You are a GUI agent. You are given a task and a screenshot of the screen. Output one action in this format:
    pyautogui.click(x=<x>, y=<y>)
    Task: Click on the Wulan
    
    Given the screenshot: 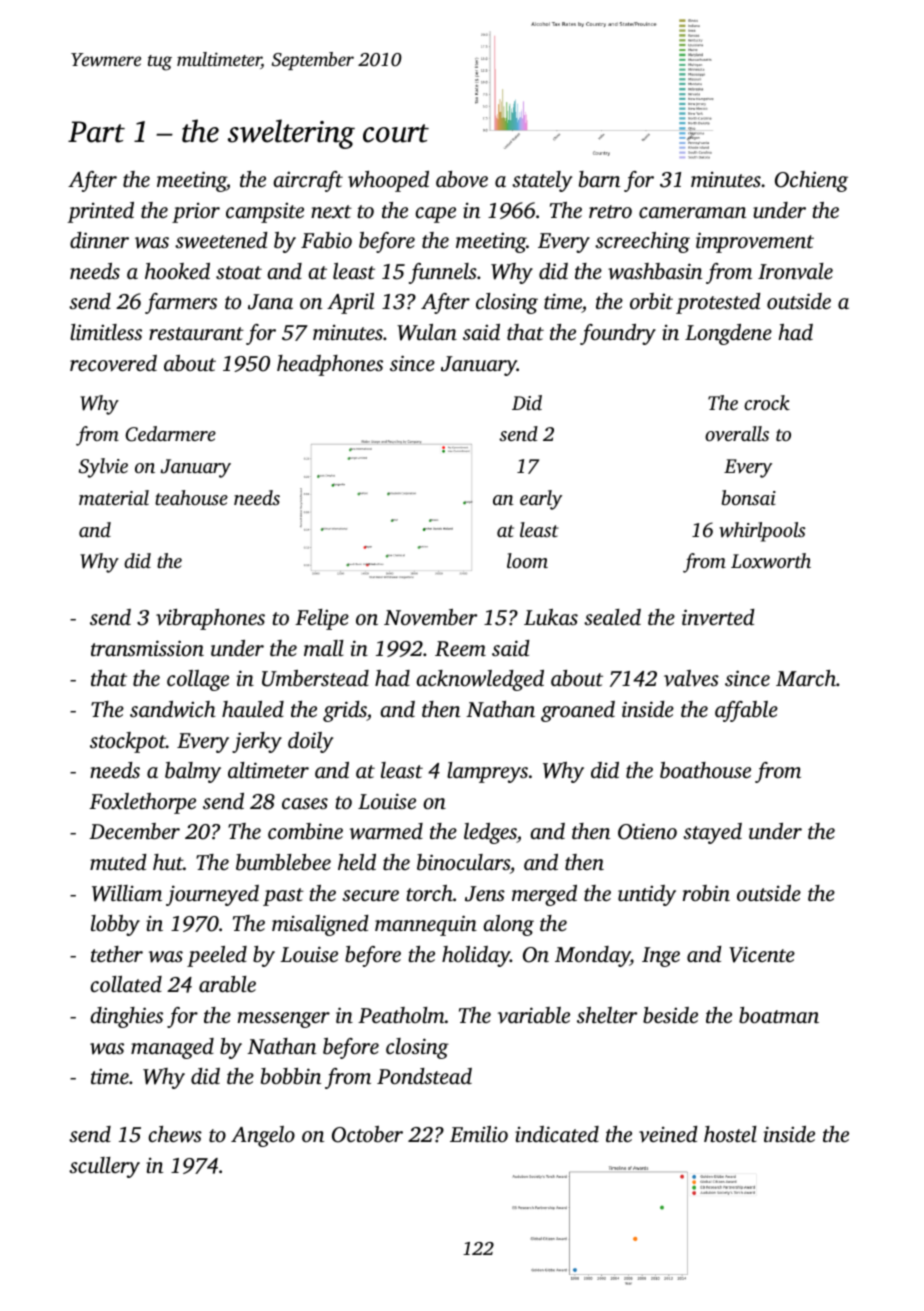 What is the action you would take?
    pyautogui.click(x=427, y=332)
